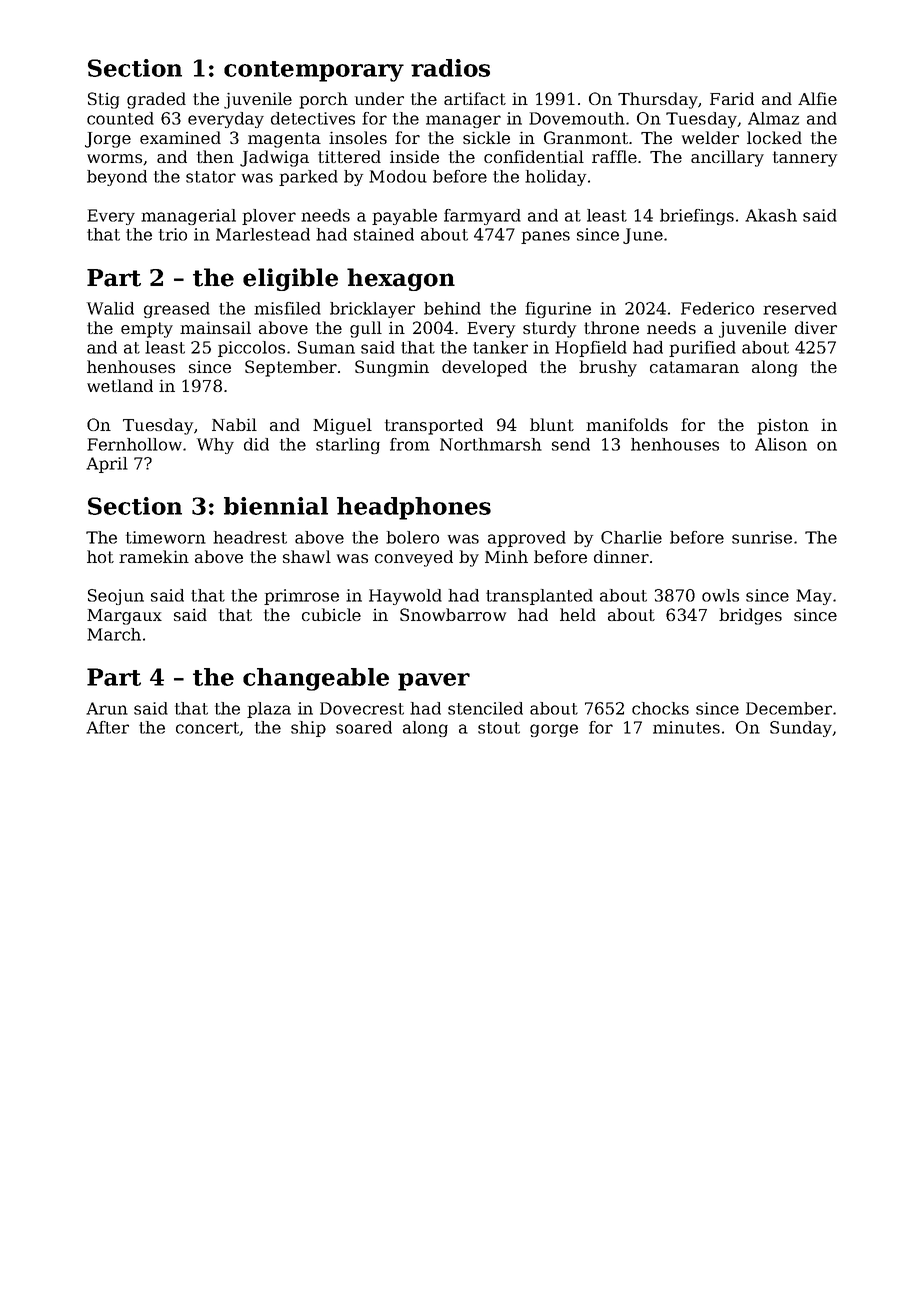 The width and height of the screenshot is (924, 1308). What do you see at coordinates (627, 424) in the screenshot?
I see `manifolds` at bounding box center [627, 424].
